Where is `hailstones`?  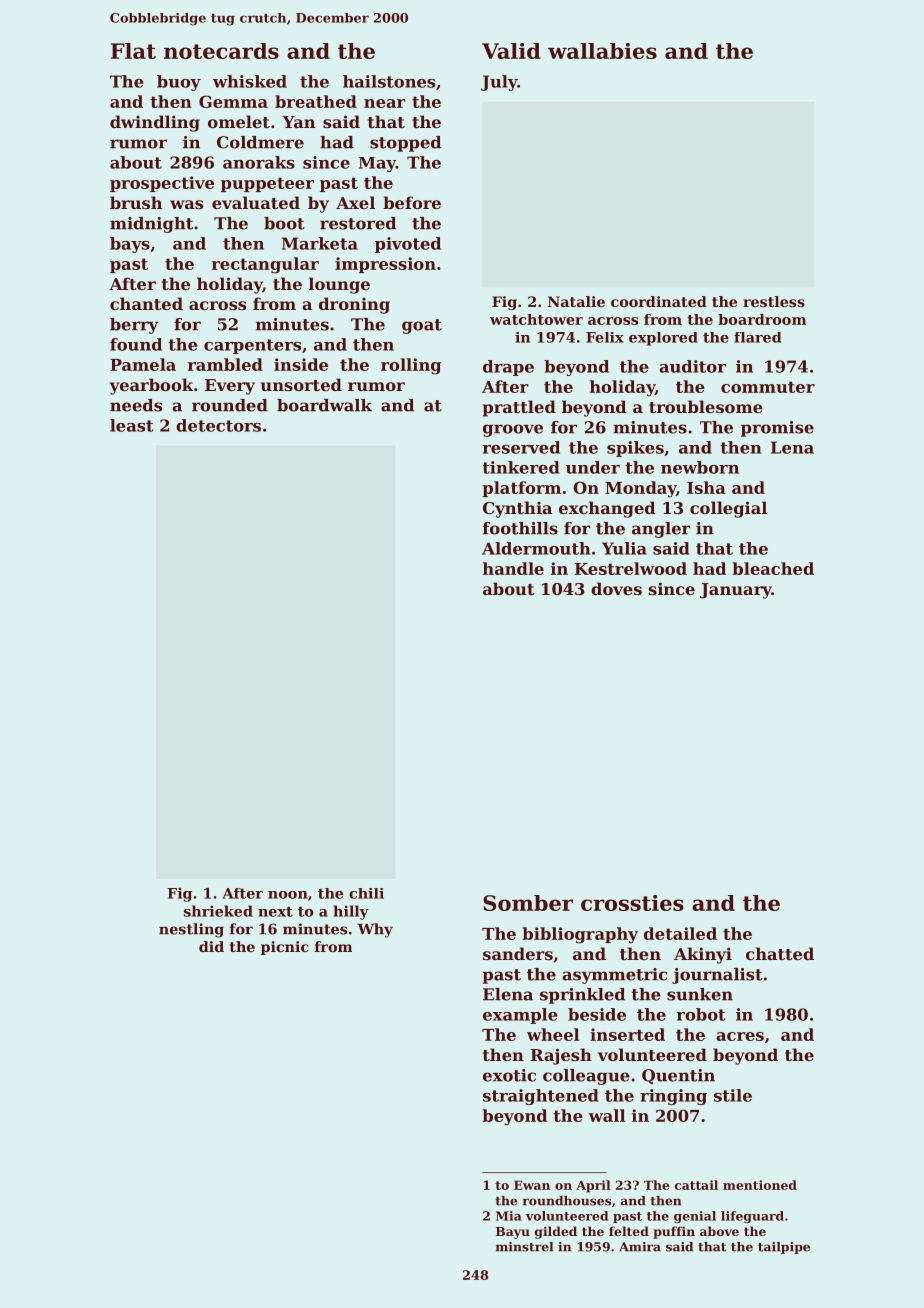 hailstones is located at coordinates (389, 81).
